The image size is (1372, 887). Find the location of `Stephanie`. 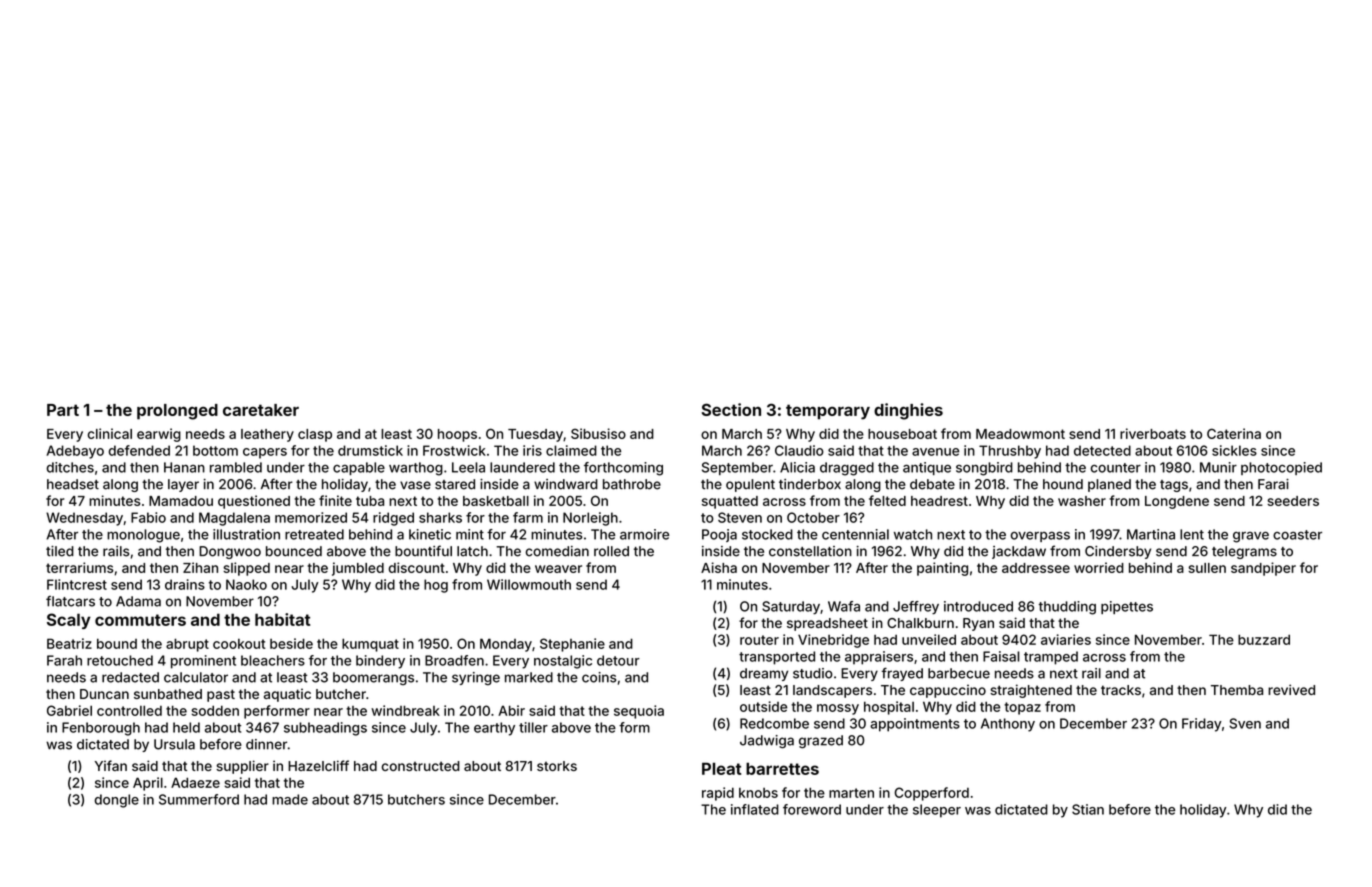

Stephanie is located at coordinates (572, 645).
